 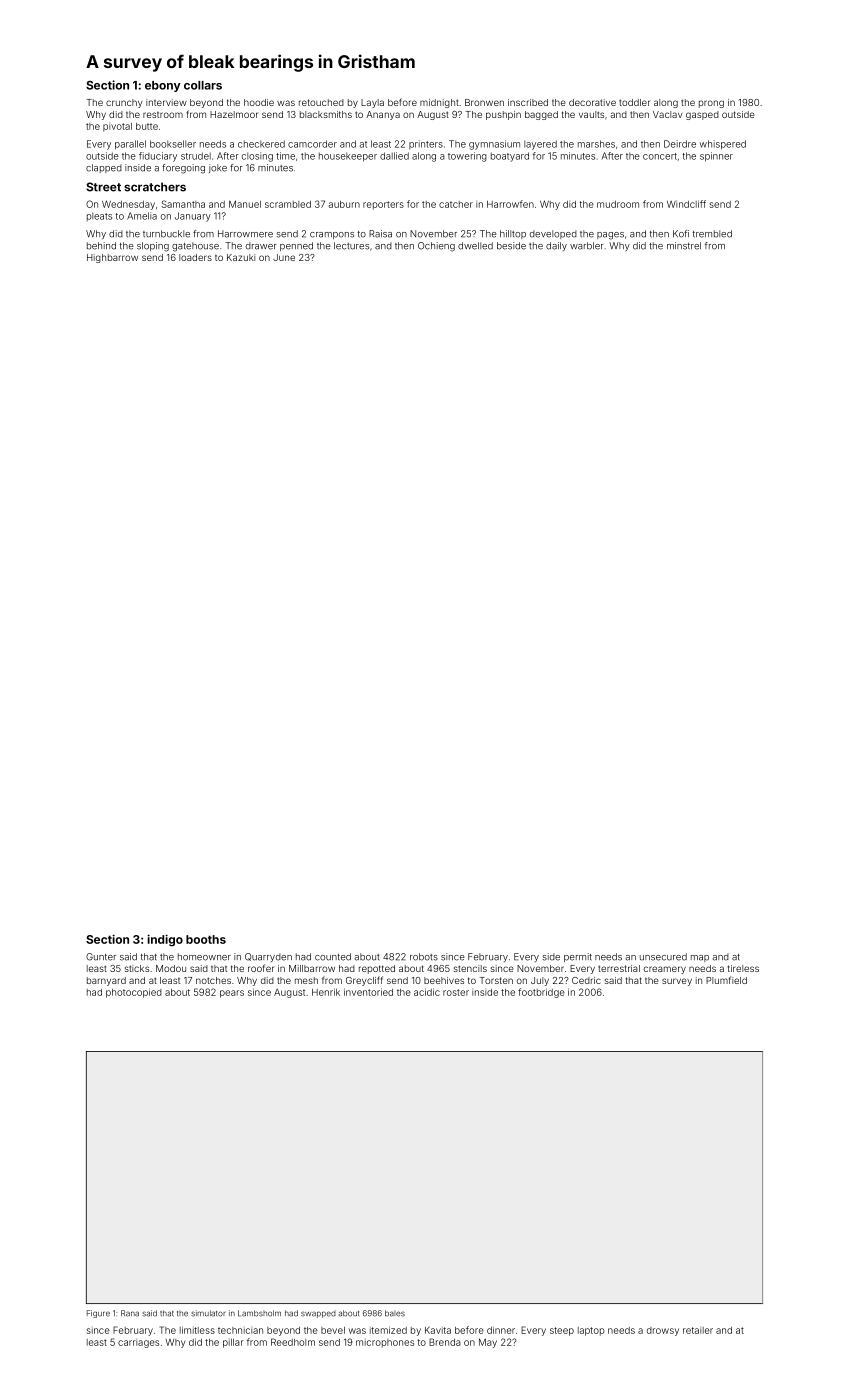 What do you see at coordinates (427, 992) in the document?
I see `acidic` at bounding box center [427, 992].
